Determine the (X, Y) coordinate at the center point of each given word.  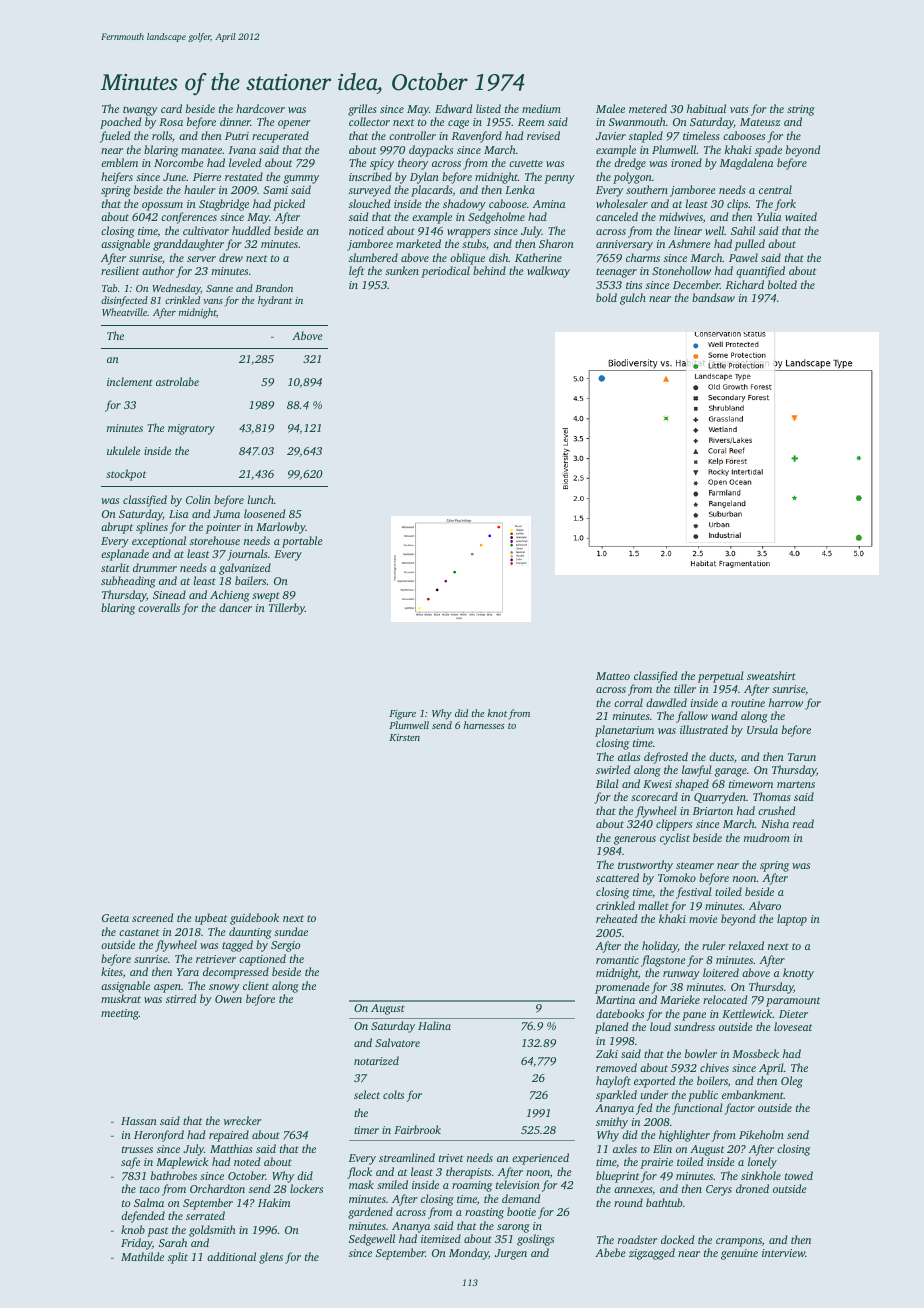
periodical (445, 272)
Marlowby (281, 528)
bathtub (664, 1202)
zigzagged (652, 1254)
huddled (251, 230)
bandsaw (713, 297)
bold (606, 297)
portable (302, 542)
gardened (370, 1213)
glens (271, 1258)
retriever (216, 959)
